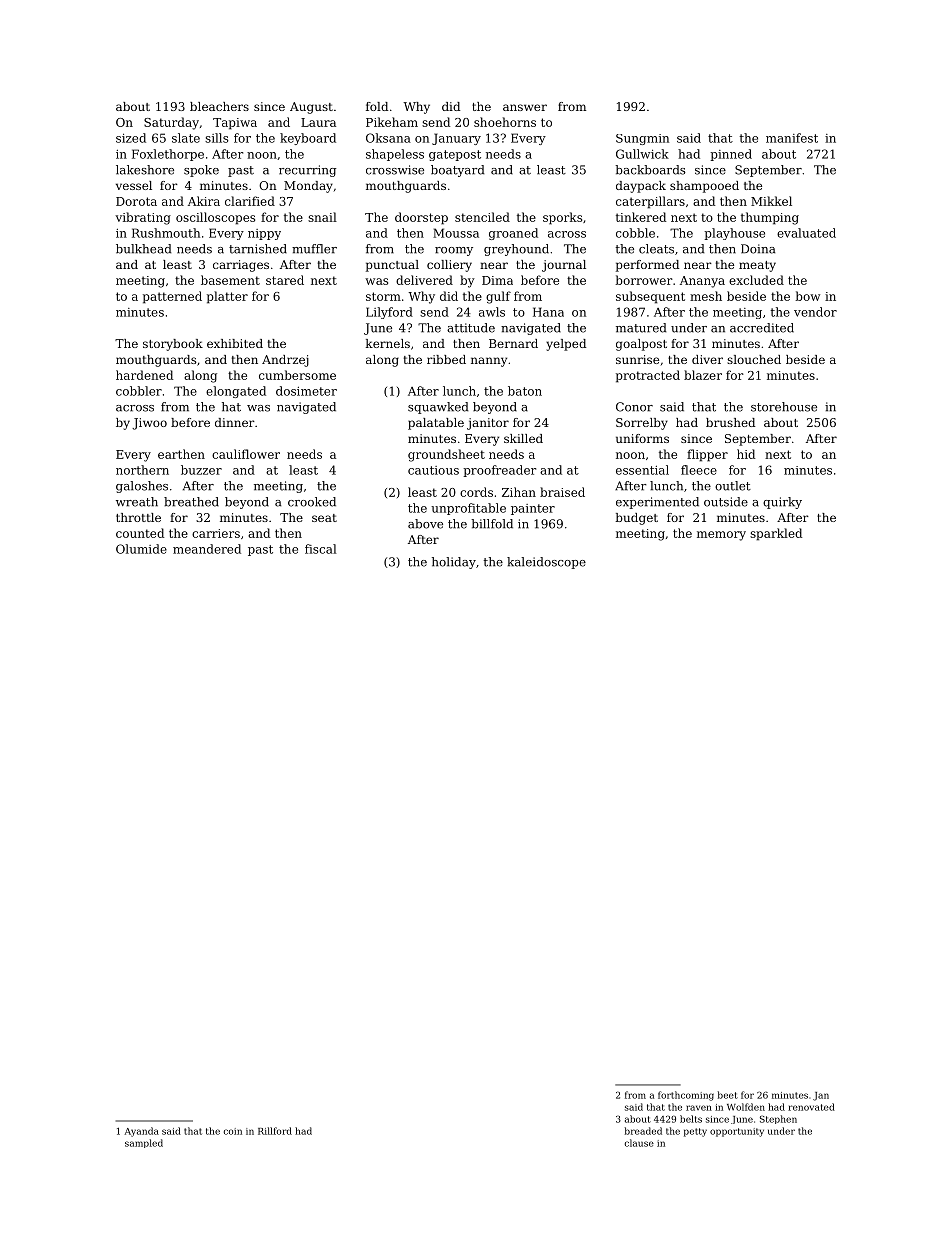  I want to click on forthcoming, so click(686, 1096).
